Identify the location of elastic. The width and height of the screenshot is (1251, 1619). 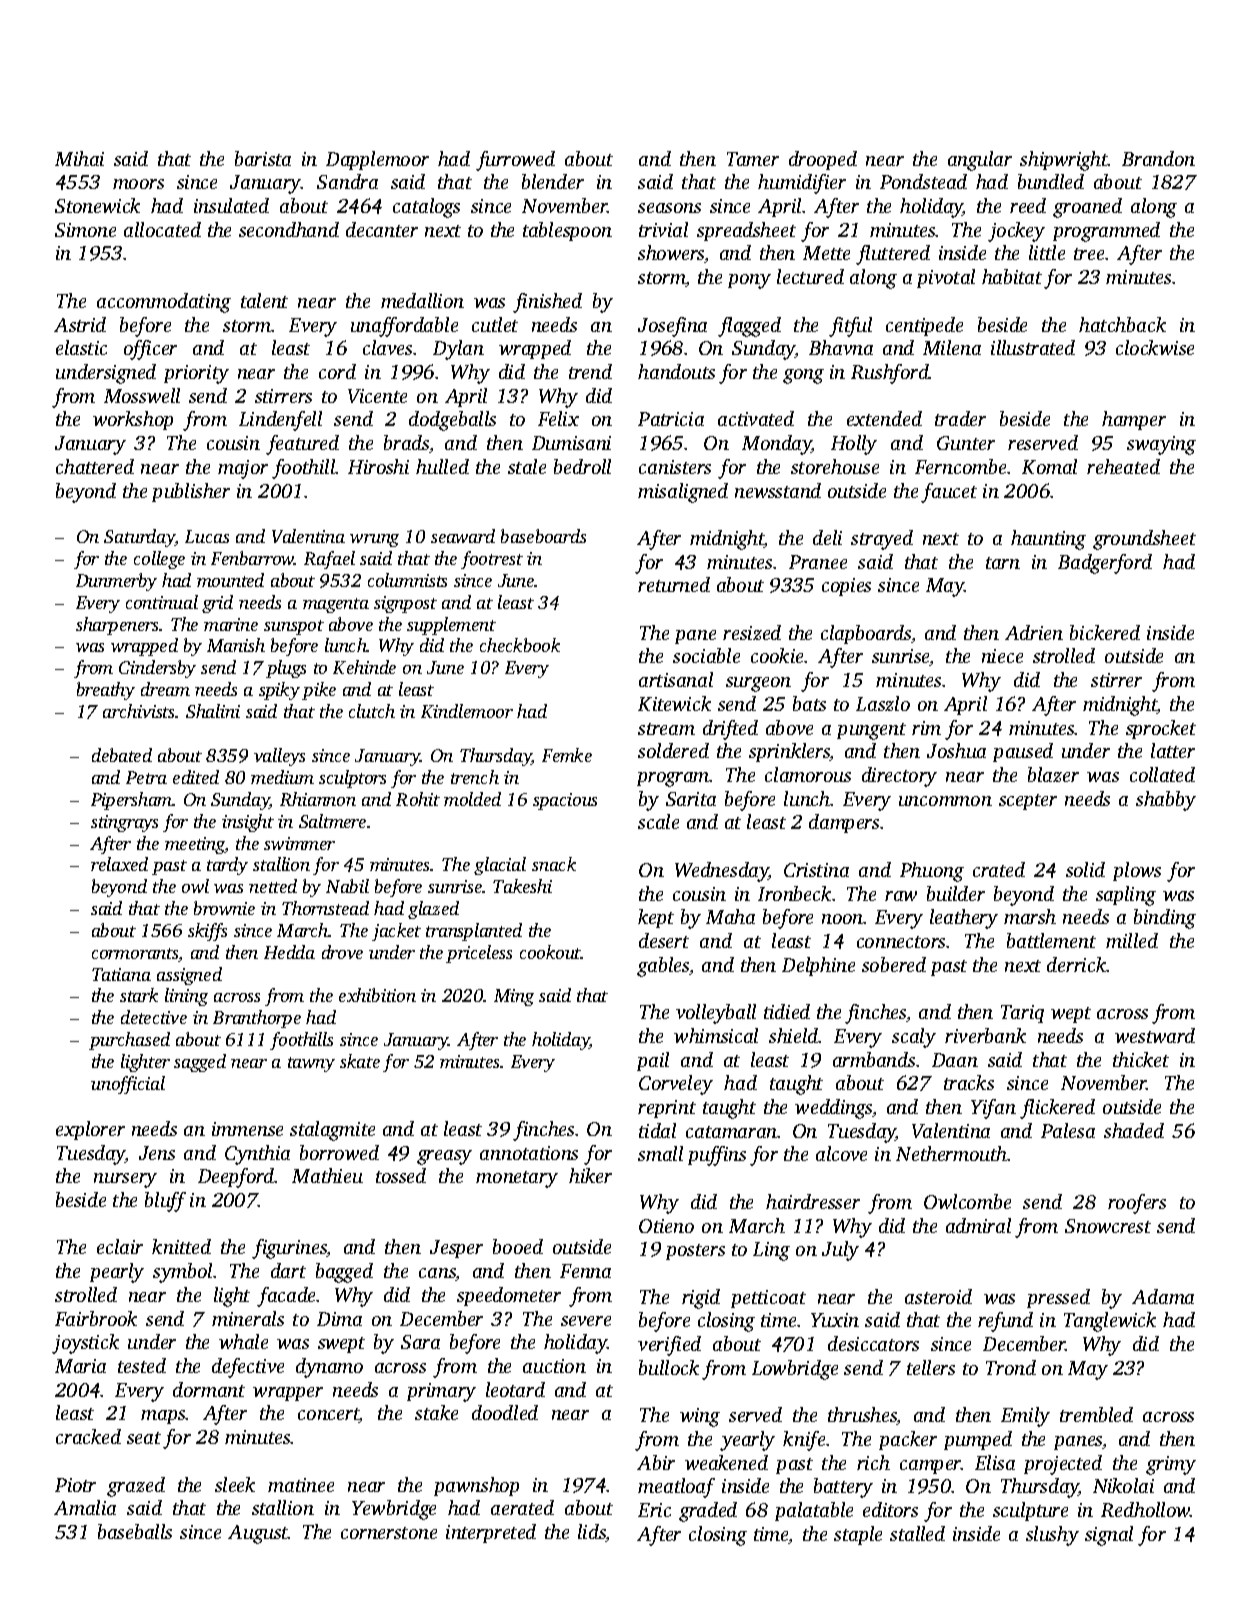
(81, 347).
